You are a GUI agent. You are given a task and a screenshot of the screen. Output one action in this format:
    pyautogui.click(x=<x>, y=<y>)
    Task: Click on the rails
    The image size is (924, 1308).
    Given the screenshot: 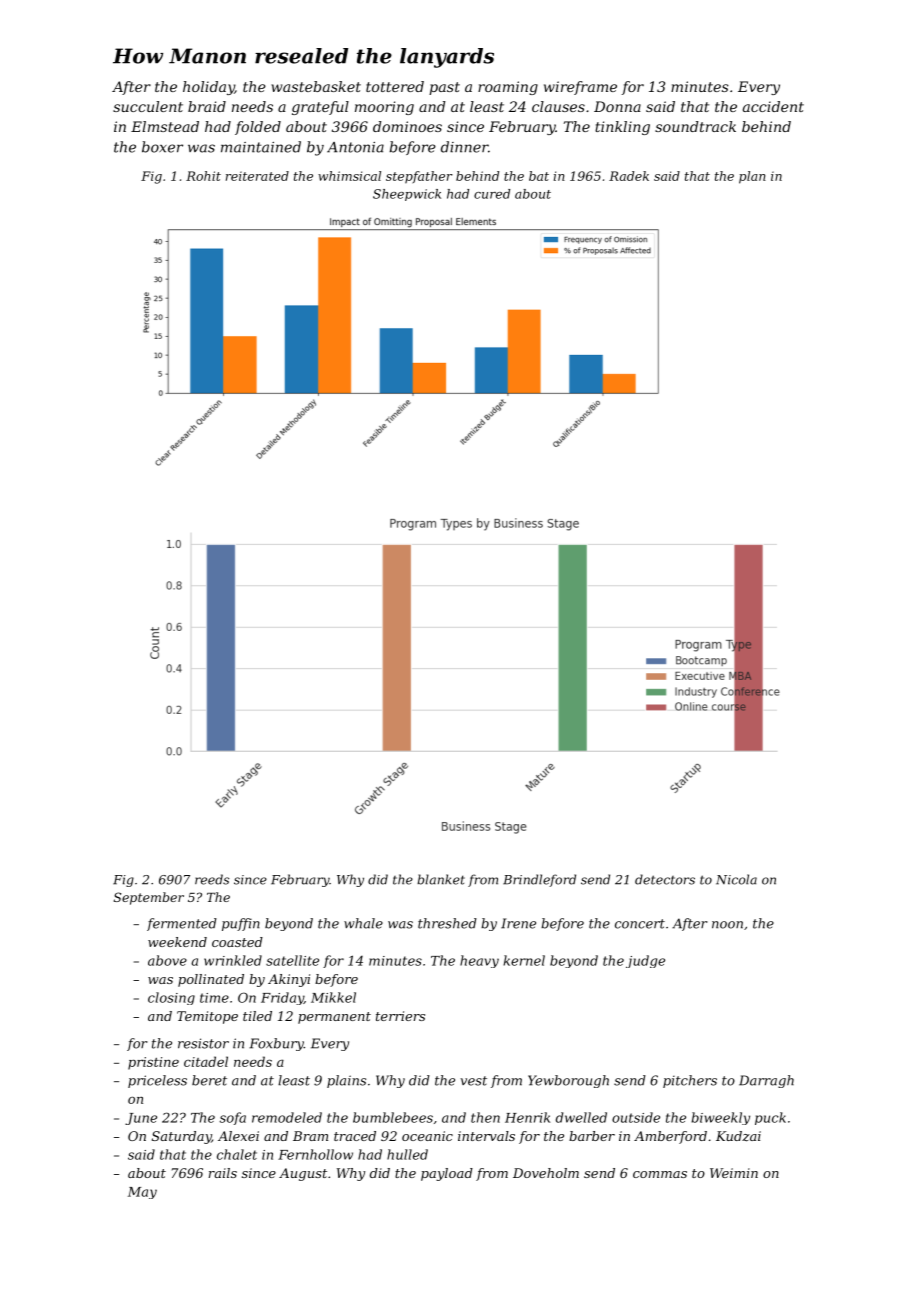 What is the action you would take?
    pyautogui.click(x=223, y=1173)
